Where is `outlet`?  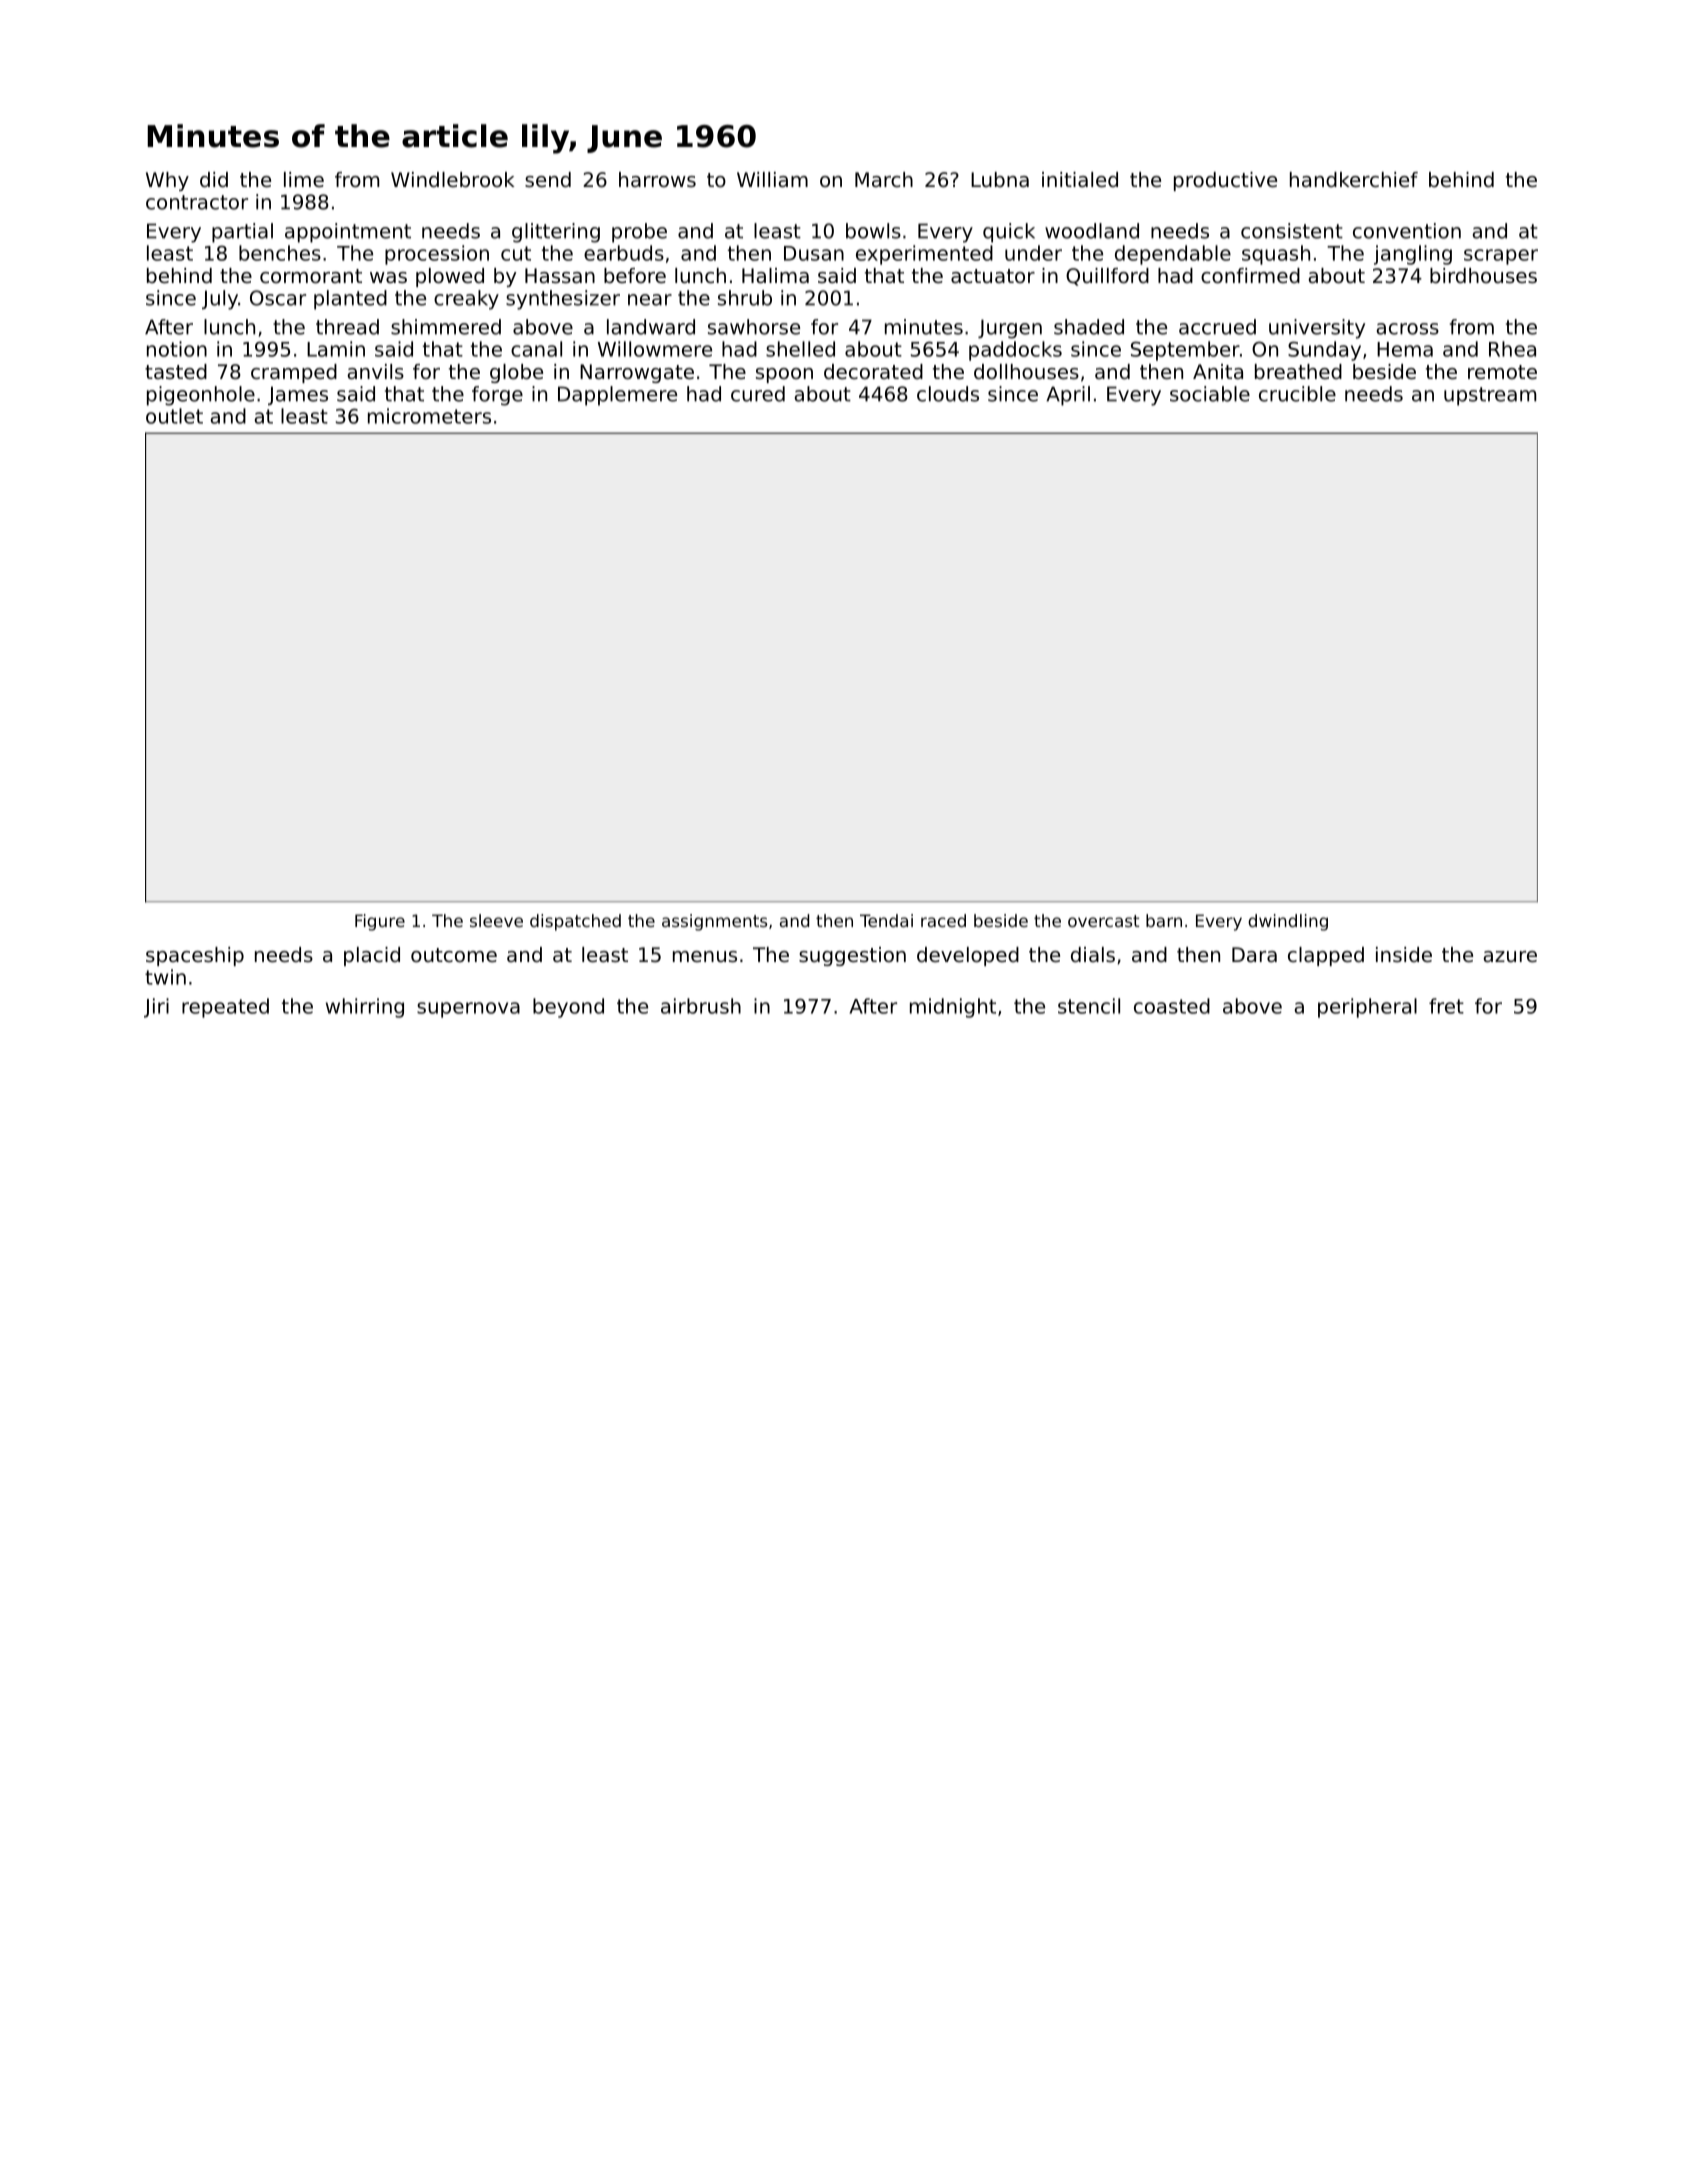
outlet is located at coordinates (174, 416).
